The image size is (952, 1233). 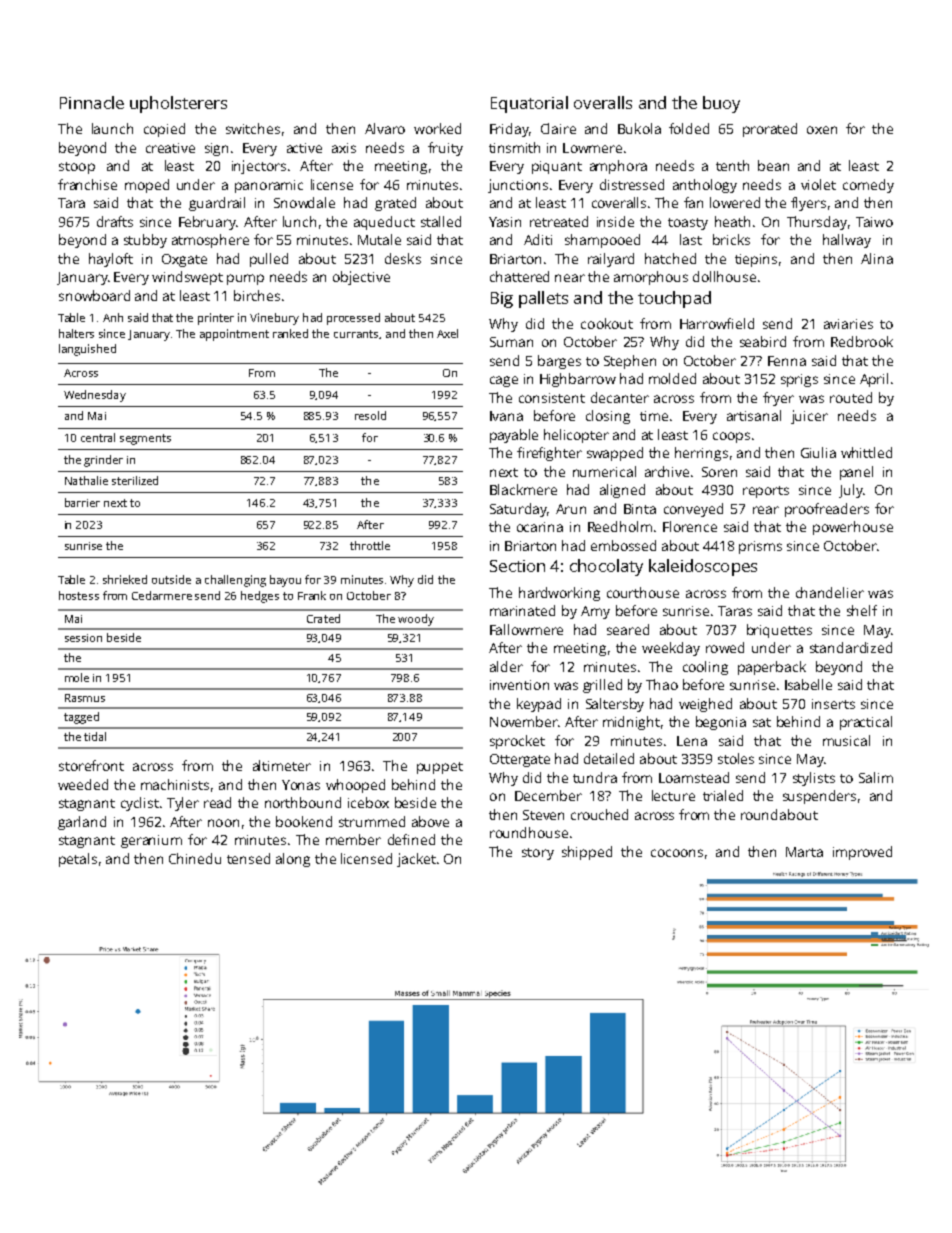 What do you see at coordinates (779, 631) in the screenshot?
I see `briquettes` at bounding box center [779, 631].
